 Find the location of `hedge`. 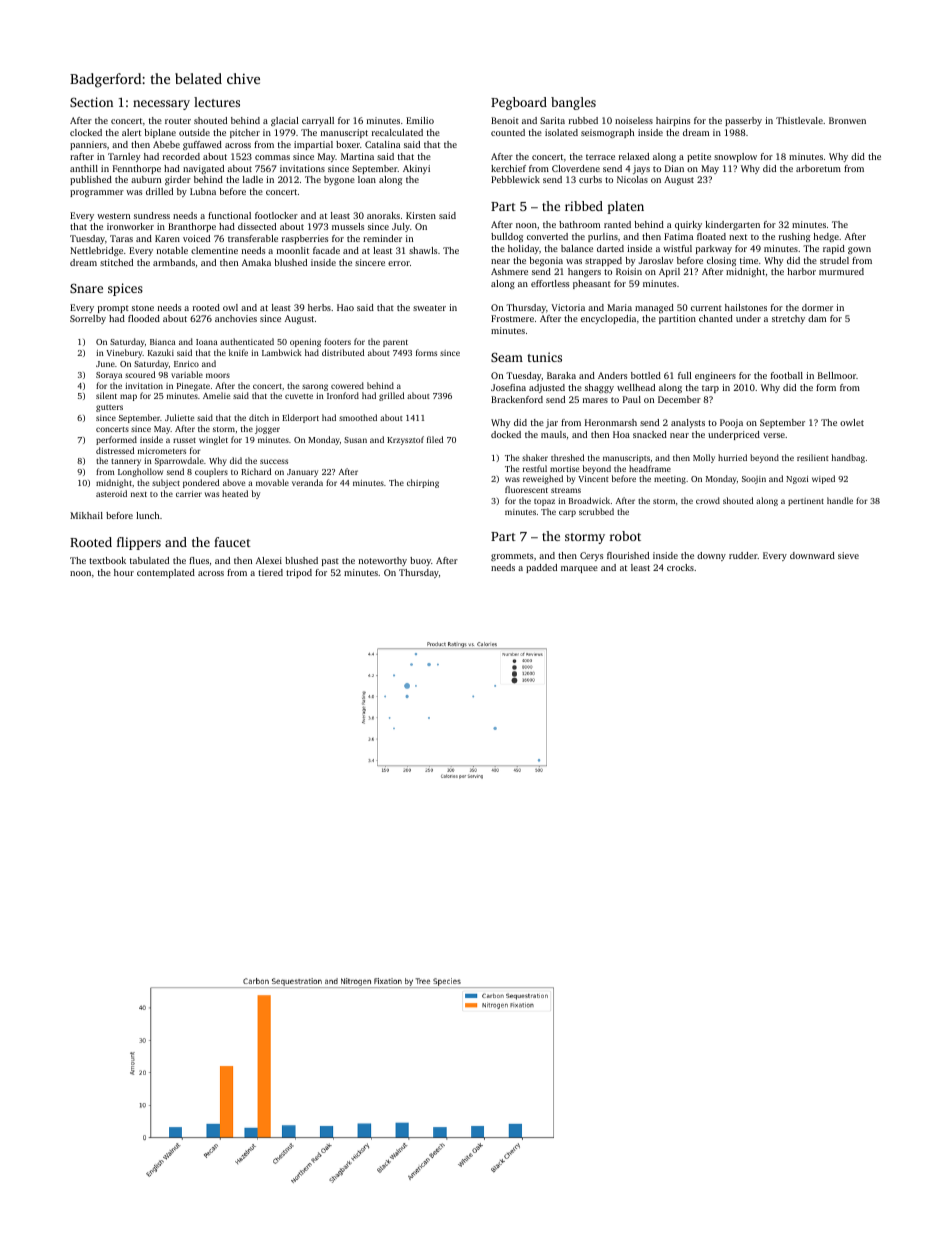

hedge is located at coordinates (826, 237).
